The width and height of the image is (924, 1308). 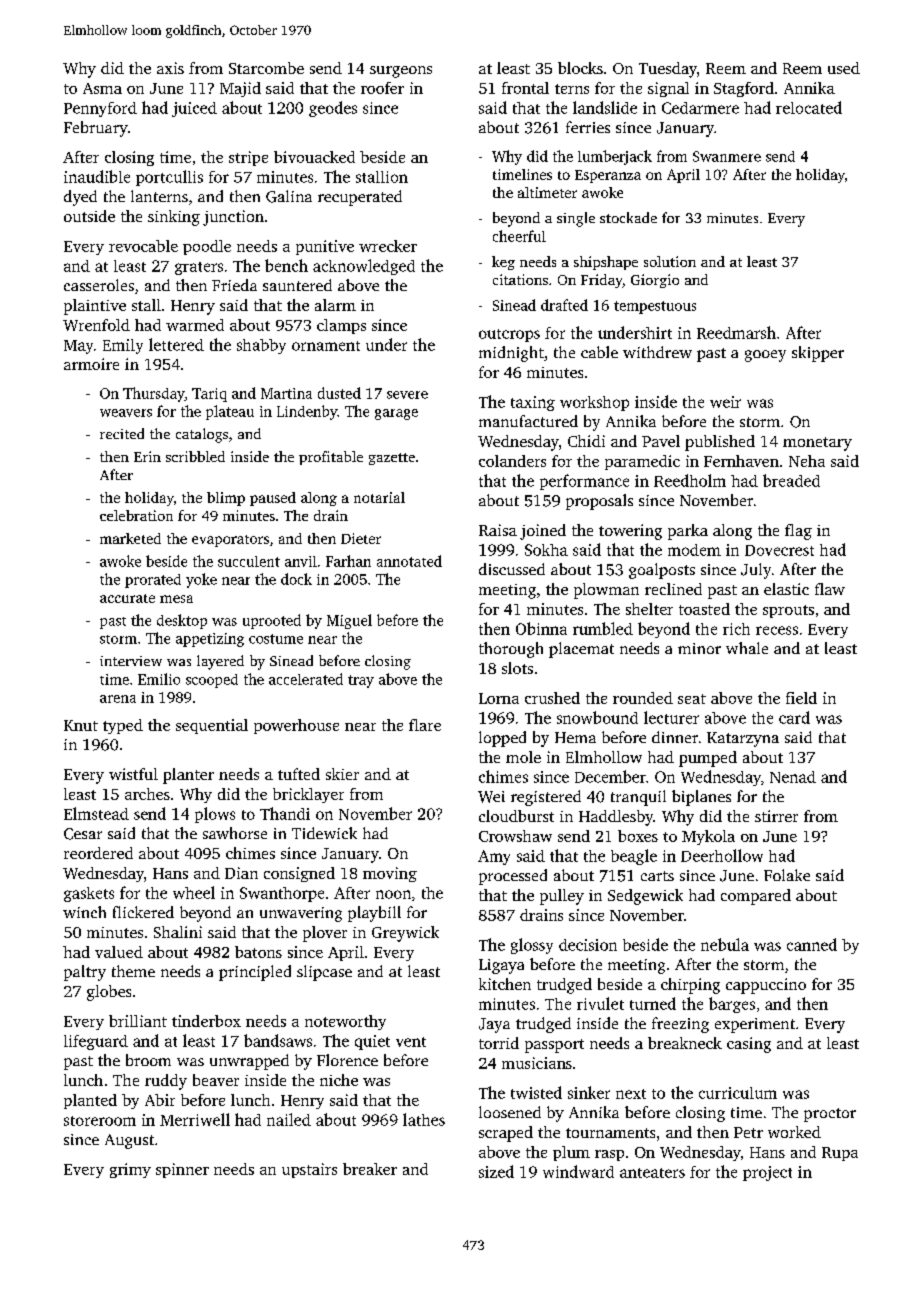 What do you see at coordinates (401, 72) in the image?
I see `surgeons` at bounding box center [401, 72].
